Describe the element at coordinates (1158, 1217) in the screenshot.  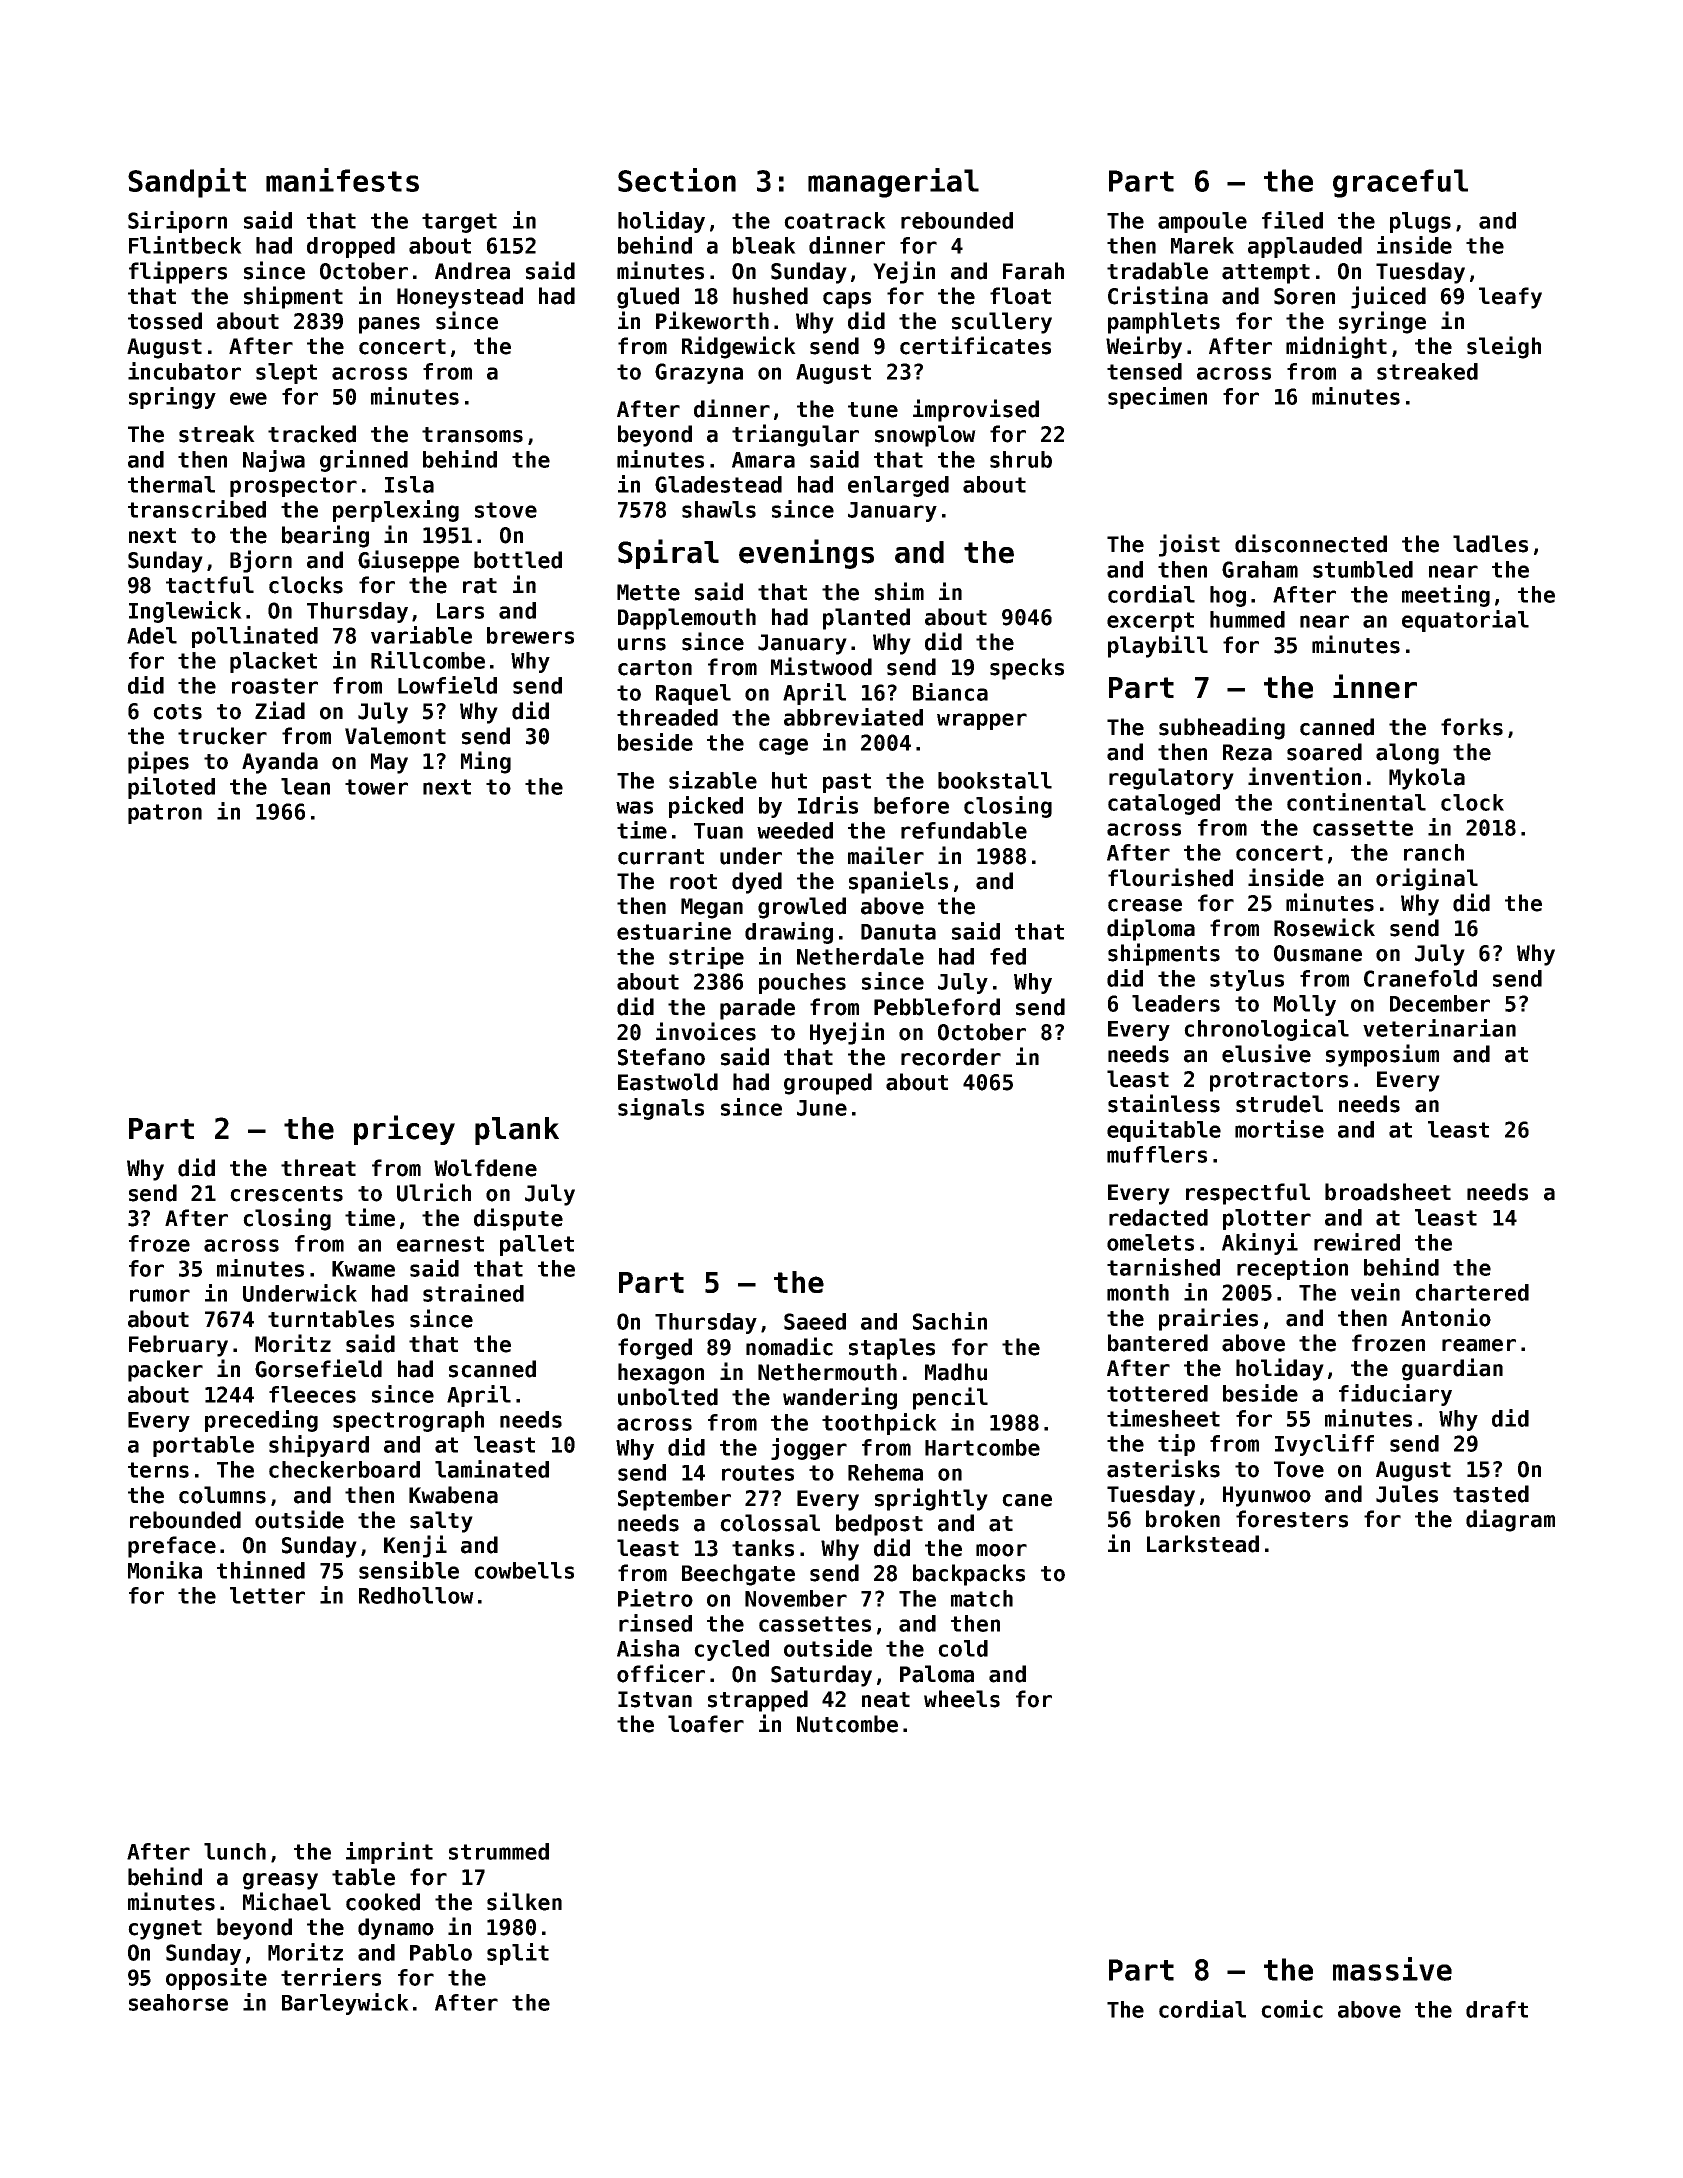
I see `redacted` at that location.
